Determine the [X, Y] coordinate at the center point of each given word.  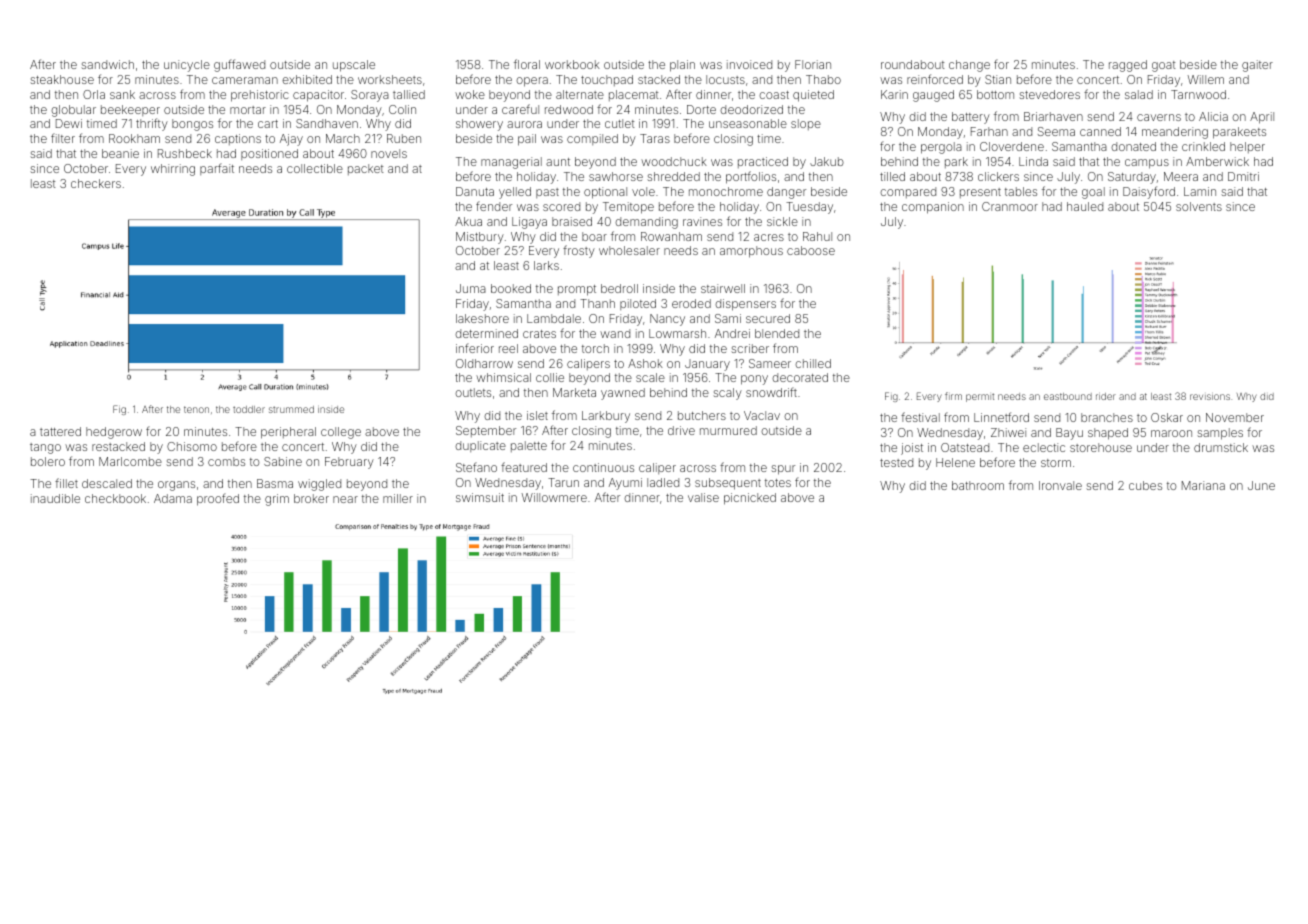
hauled [1085, 206]
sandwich [107, 64]
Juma [471, 288]
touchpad [607, 80]
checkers [96, 183]
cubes [1145, 485]
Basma [275, 483]
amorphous [751, 252]
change [969, 66]
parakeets [1239, 133]
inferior [475, 348]
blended [777, 333]
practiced [763, 162]
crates [539, 334]
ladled [663, 482]
